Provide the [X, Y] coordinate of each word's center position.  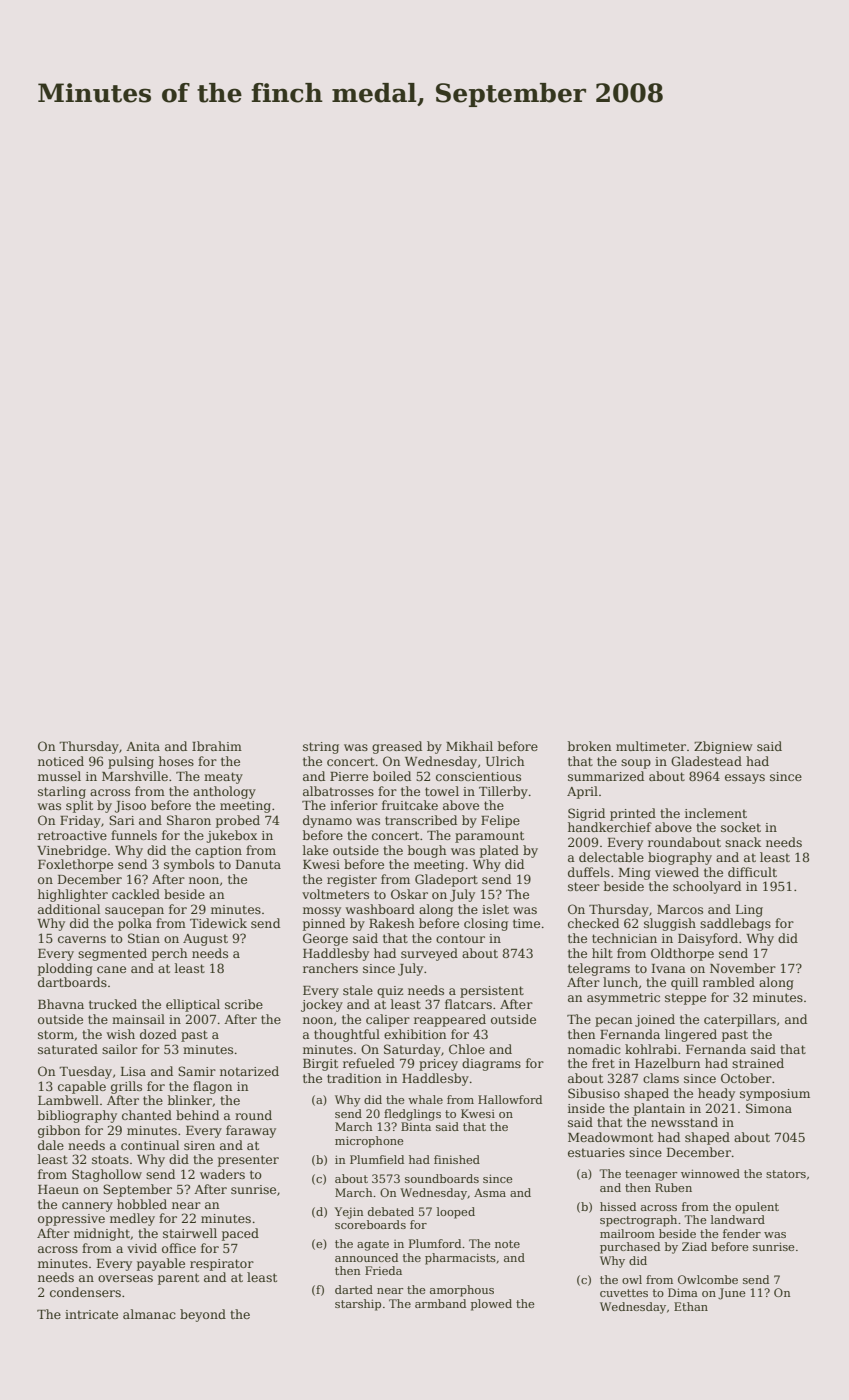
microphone [369, 1142]
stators [786, 1174]
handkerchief [610, 827]
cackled [136, 894]
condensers [85, 1292]
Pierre [349, 776]
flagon [212, 1087]
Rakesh [391, 923]
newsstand [684, 1122]
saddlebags [735, 924]
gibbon [59, 1131]
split [79, 806]
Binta [416, 1126]
